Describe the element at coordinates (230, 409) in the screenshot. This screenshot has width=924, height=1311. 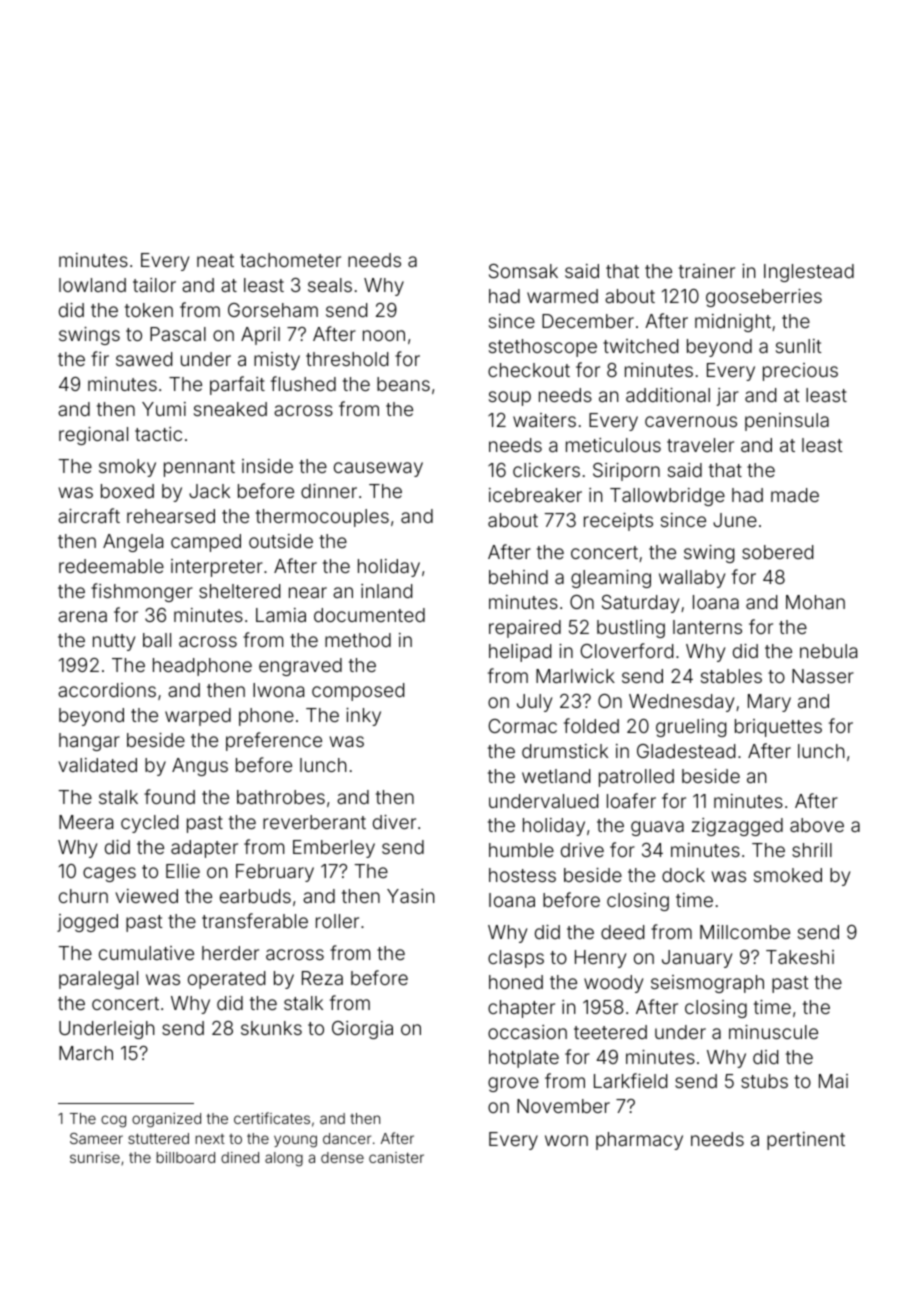
I see `sneaked` at that location.
